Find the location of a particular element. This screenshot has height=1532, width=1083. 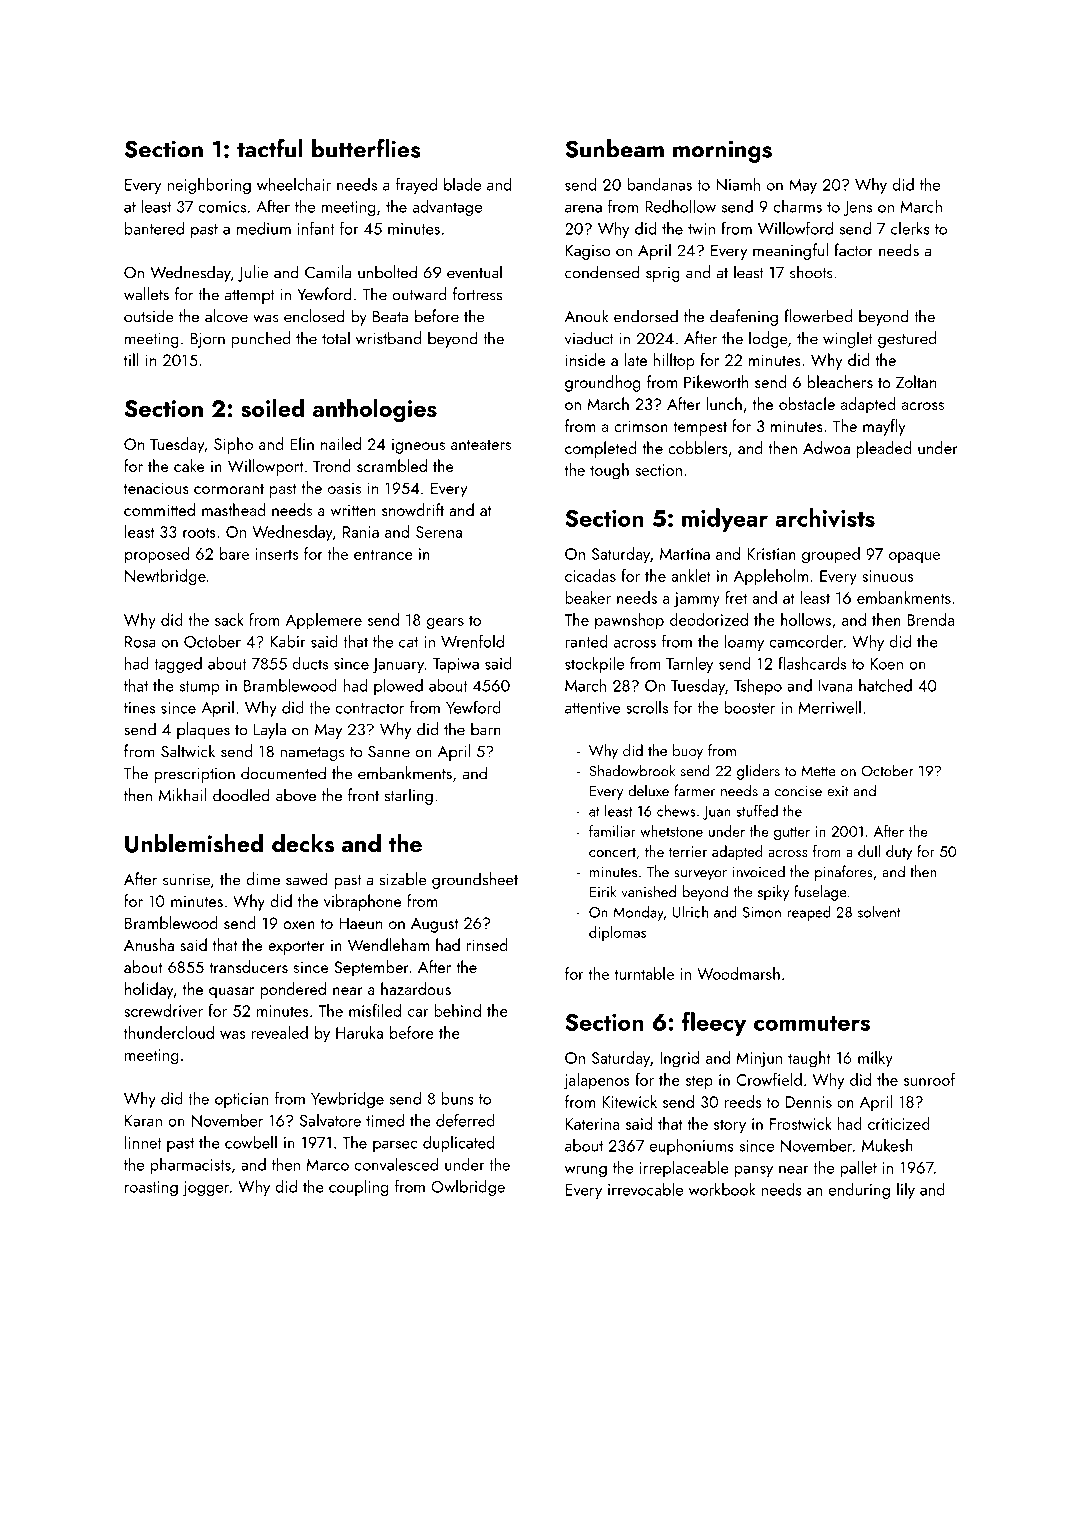

tactful is located at coordinates (270, 148).
